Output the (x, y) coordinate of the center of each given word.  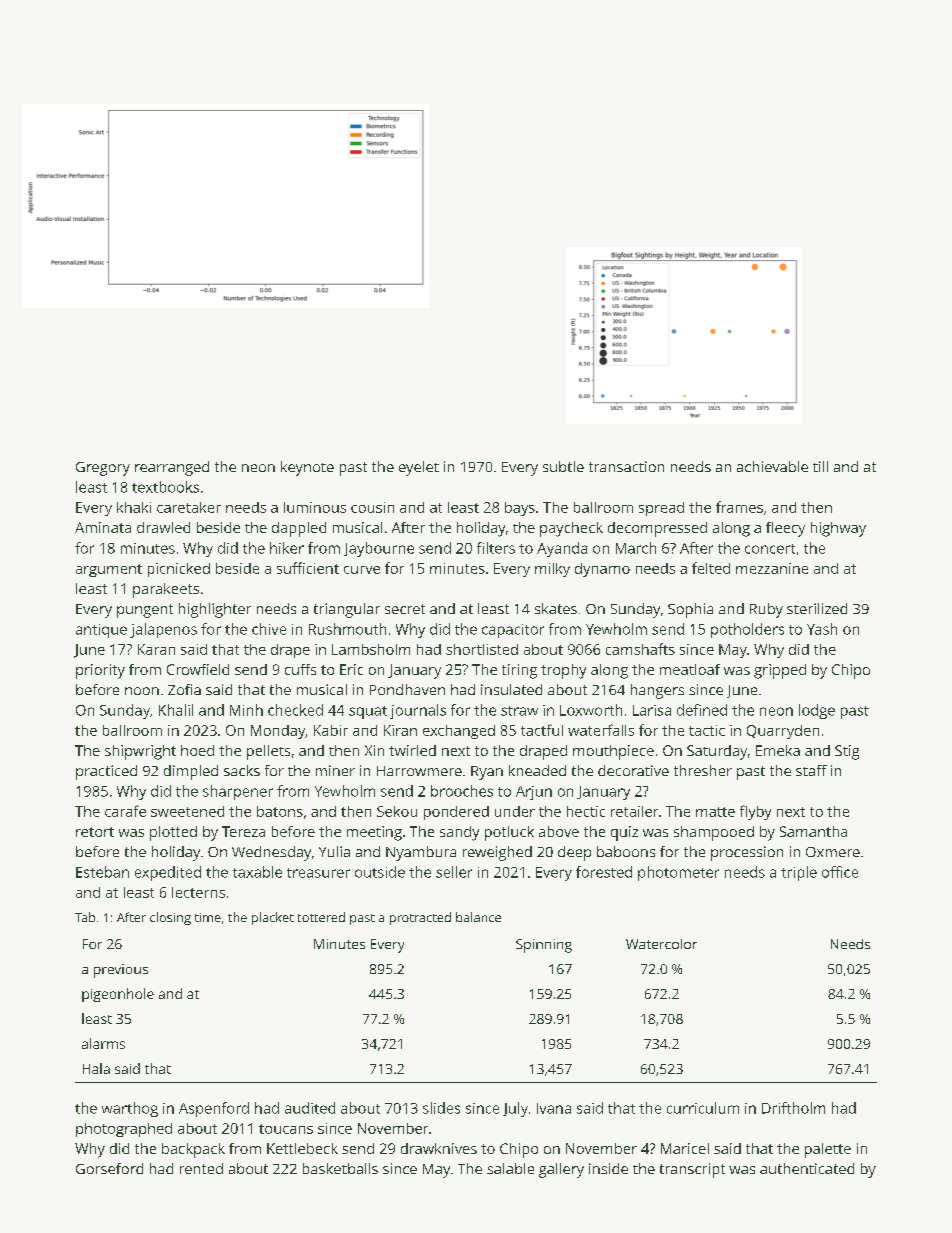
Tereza (243, 831)
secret (405, 609)
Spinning (544, 946)
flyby (755, 812)
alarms (103, 1043)
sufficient (308, 568)
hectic (586, 811)
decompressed (657, 529)
